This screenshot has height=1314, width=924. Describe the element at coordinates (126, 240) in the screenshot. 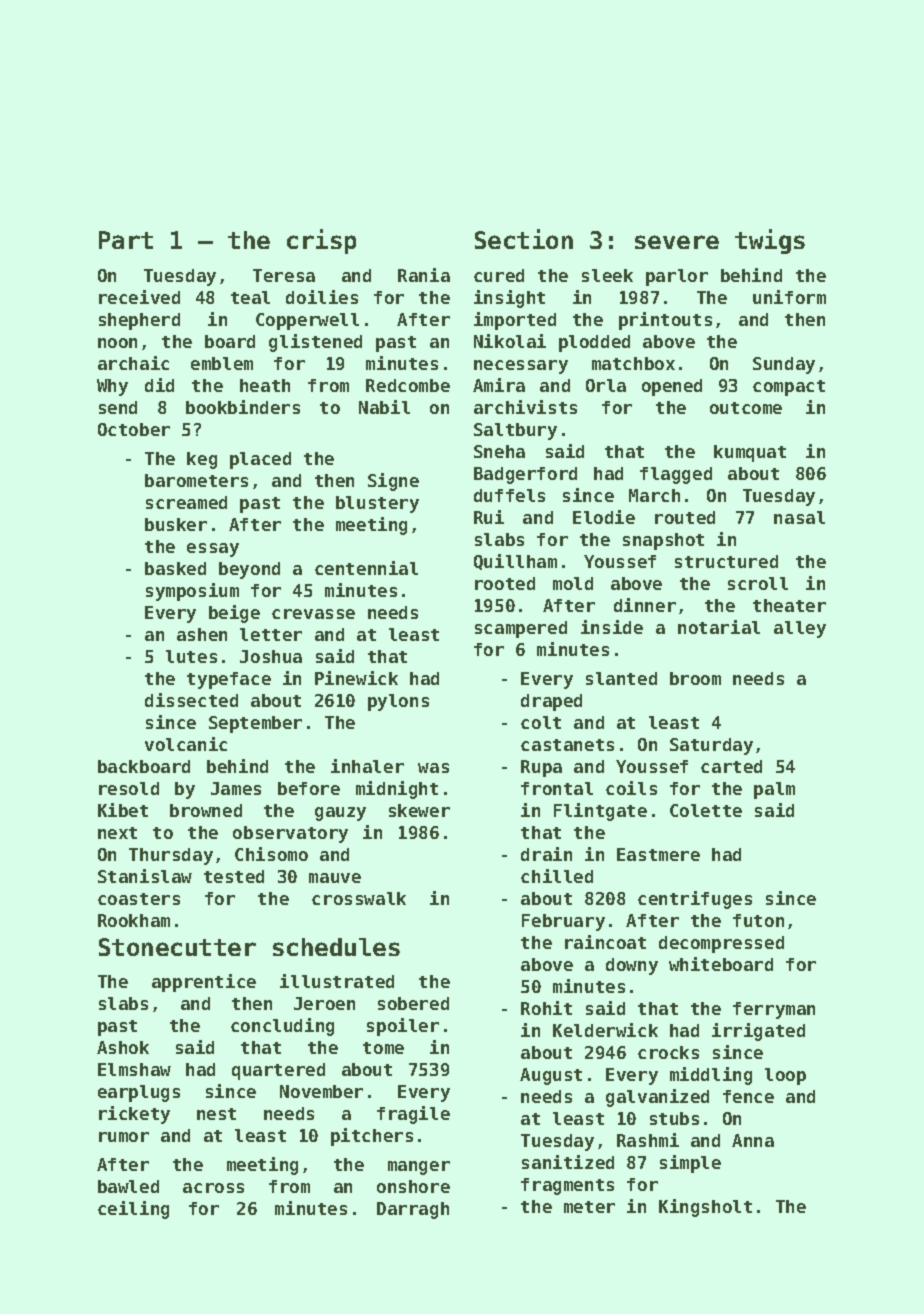

I see `Part` at that location.
